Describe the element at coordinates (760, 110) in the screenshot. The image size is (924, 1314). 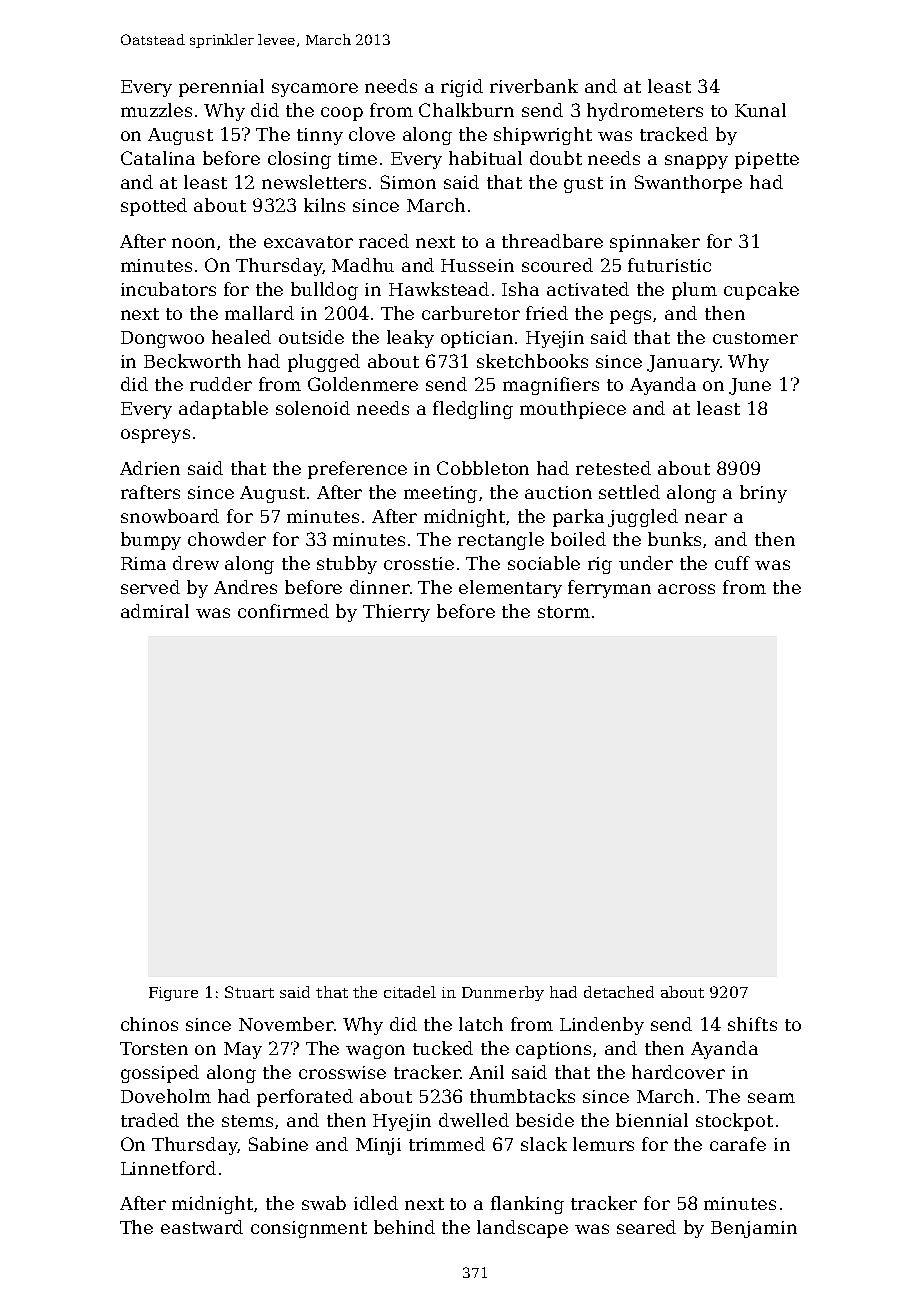
I see `Kunal` at that location.
